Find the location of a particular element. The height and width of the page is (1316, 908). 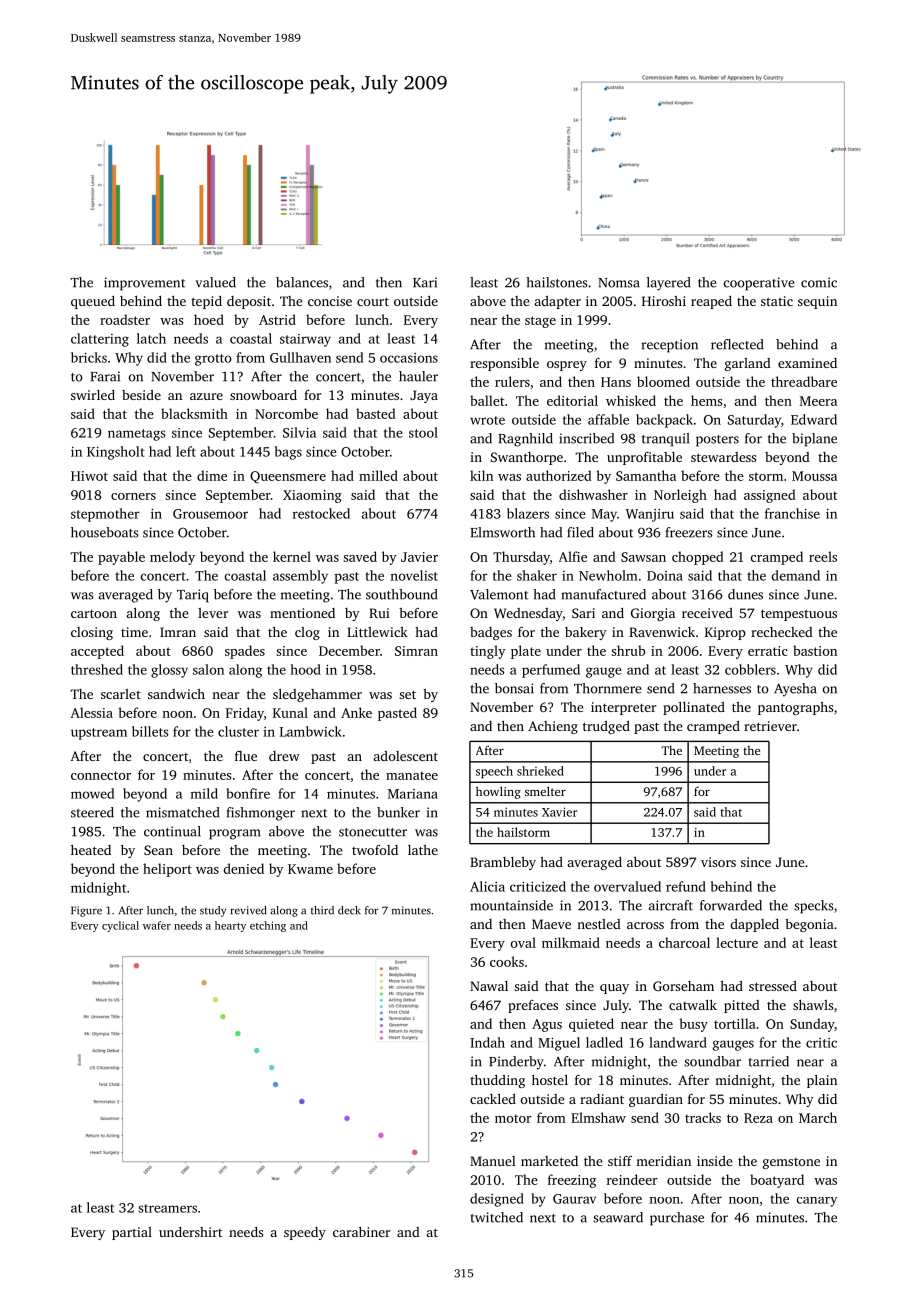

layered is located at coordinates (668, 284).
